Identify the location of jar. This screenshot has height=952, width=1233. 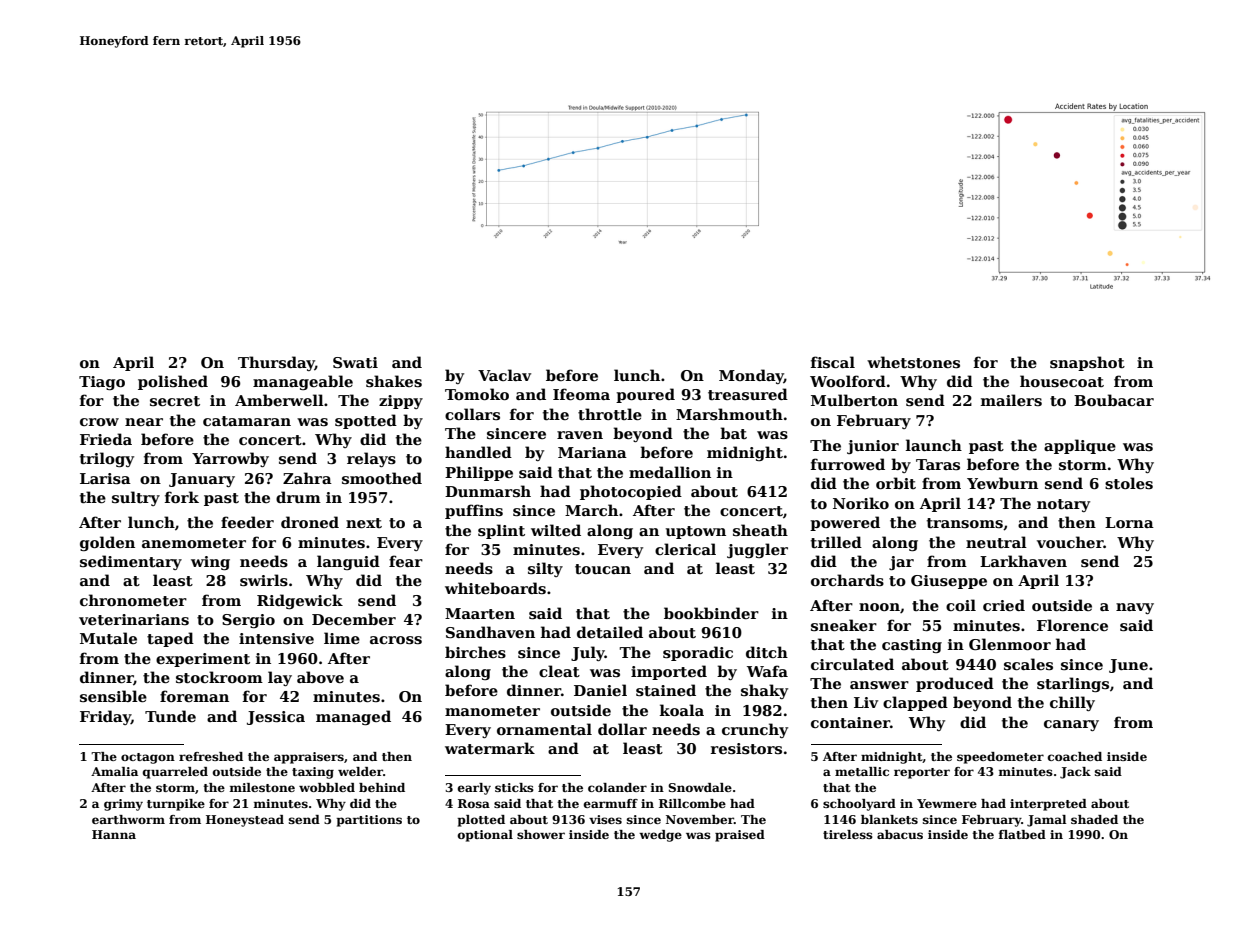
(901, 563).
